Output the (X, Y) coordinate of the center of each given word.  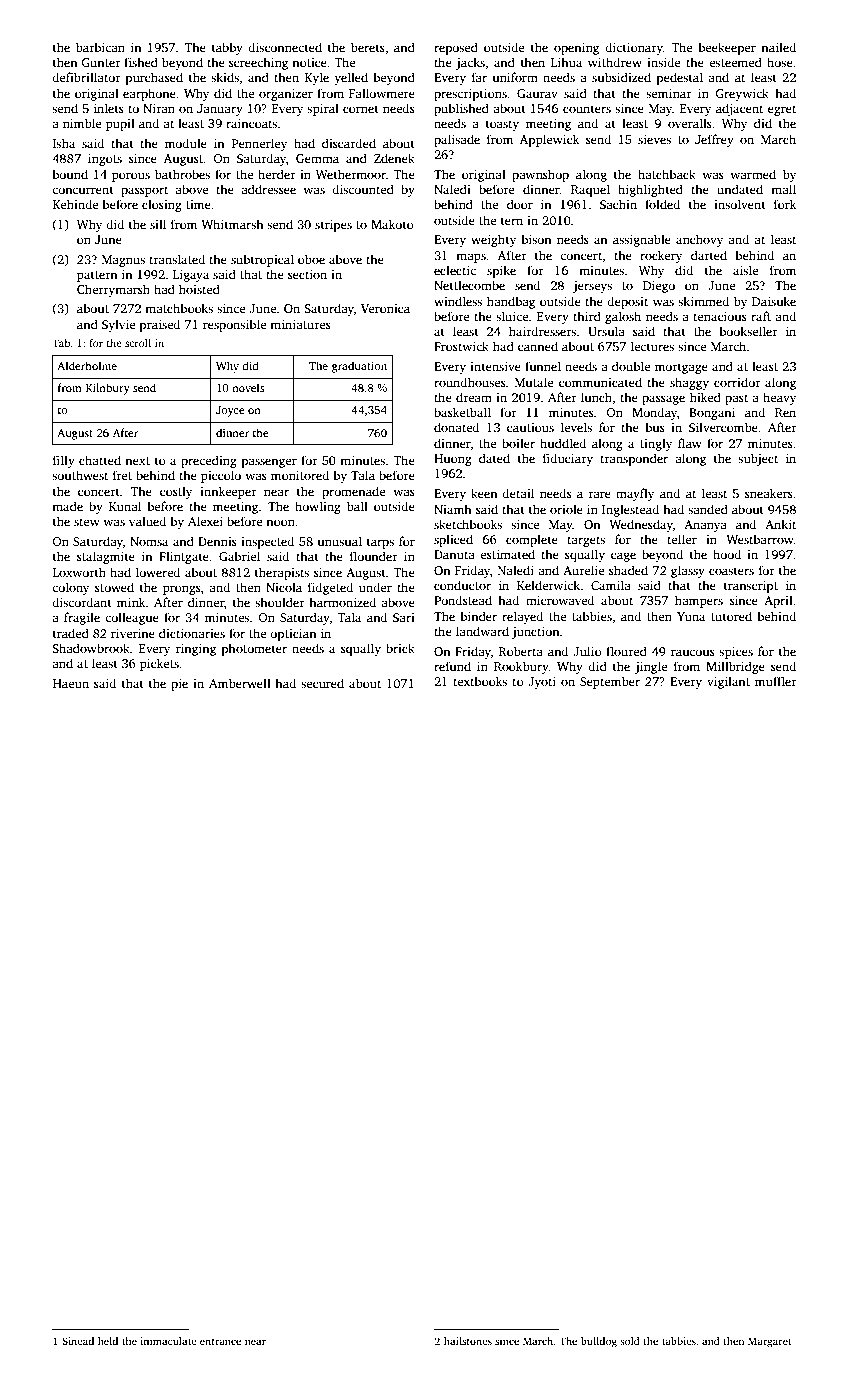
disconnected (285, 47)
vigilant (728, 682)
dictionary (634, 48)
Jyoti (542, 683)
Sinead (78, 1341)
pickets (159, 664)
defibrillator (86, 77)
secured (322, 683)
